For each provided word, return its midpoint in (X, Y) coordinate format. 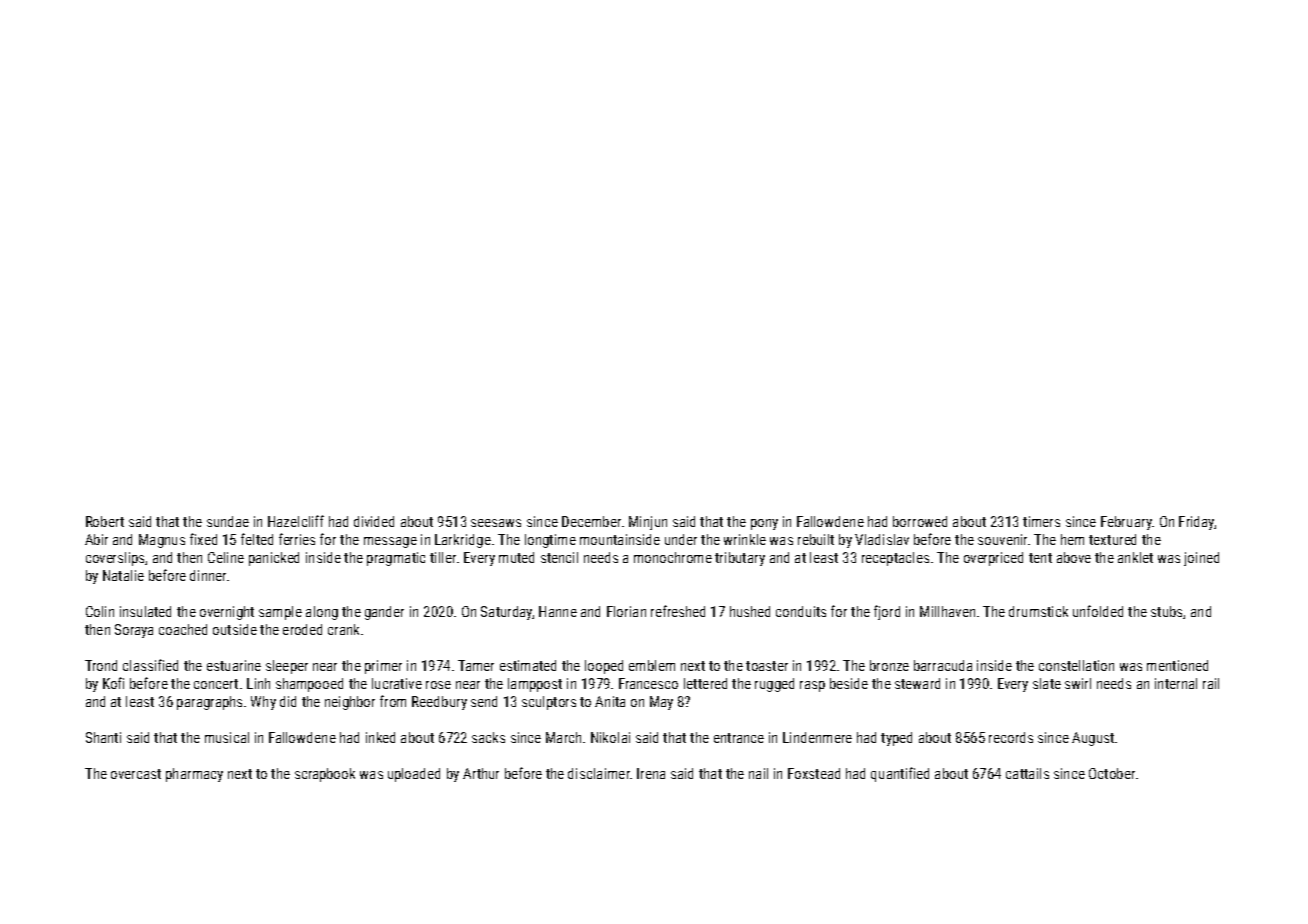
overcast (136, 774)
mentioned (1177, 665)
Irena (651, 773)
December (591, 521)
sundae (228, 521)
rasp (812, 686)
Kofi (113, 683)
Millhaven (947, 611)
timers (1041, 521)
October (1112, 773)
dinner (208, 575)
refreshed (678, 611)
